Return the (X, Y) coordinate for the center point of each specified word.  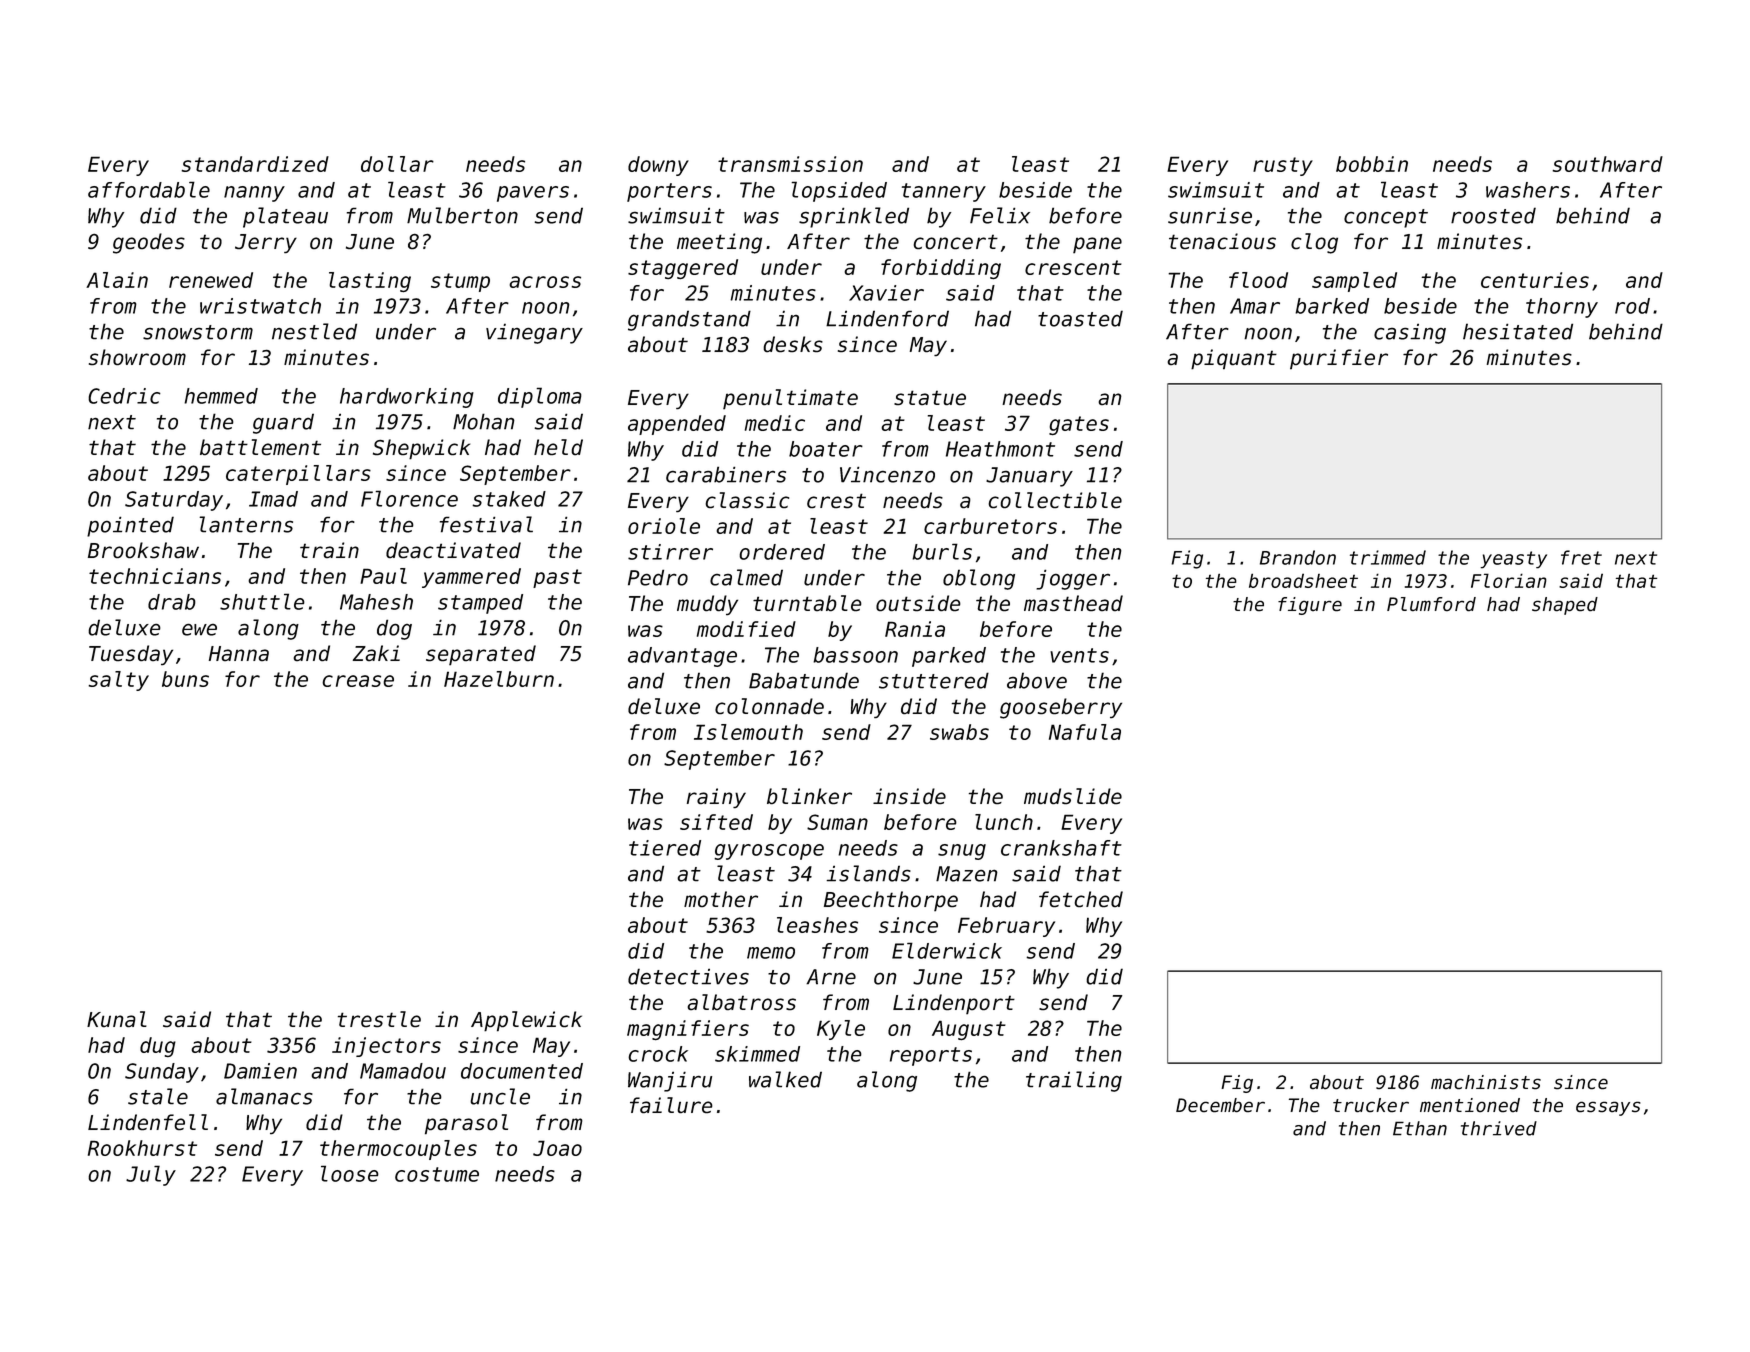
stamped (480, 604)
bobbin (1372, 164)
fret (1581, 557)
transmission (790, 164)
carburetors (990, 526)
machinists (1486, 1082)
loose (350, 1173)
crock (658, 1054)
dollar (397, 164)
